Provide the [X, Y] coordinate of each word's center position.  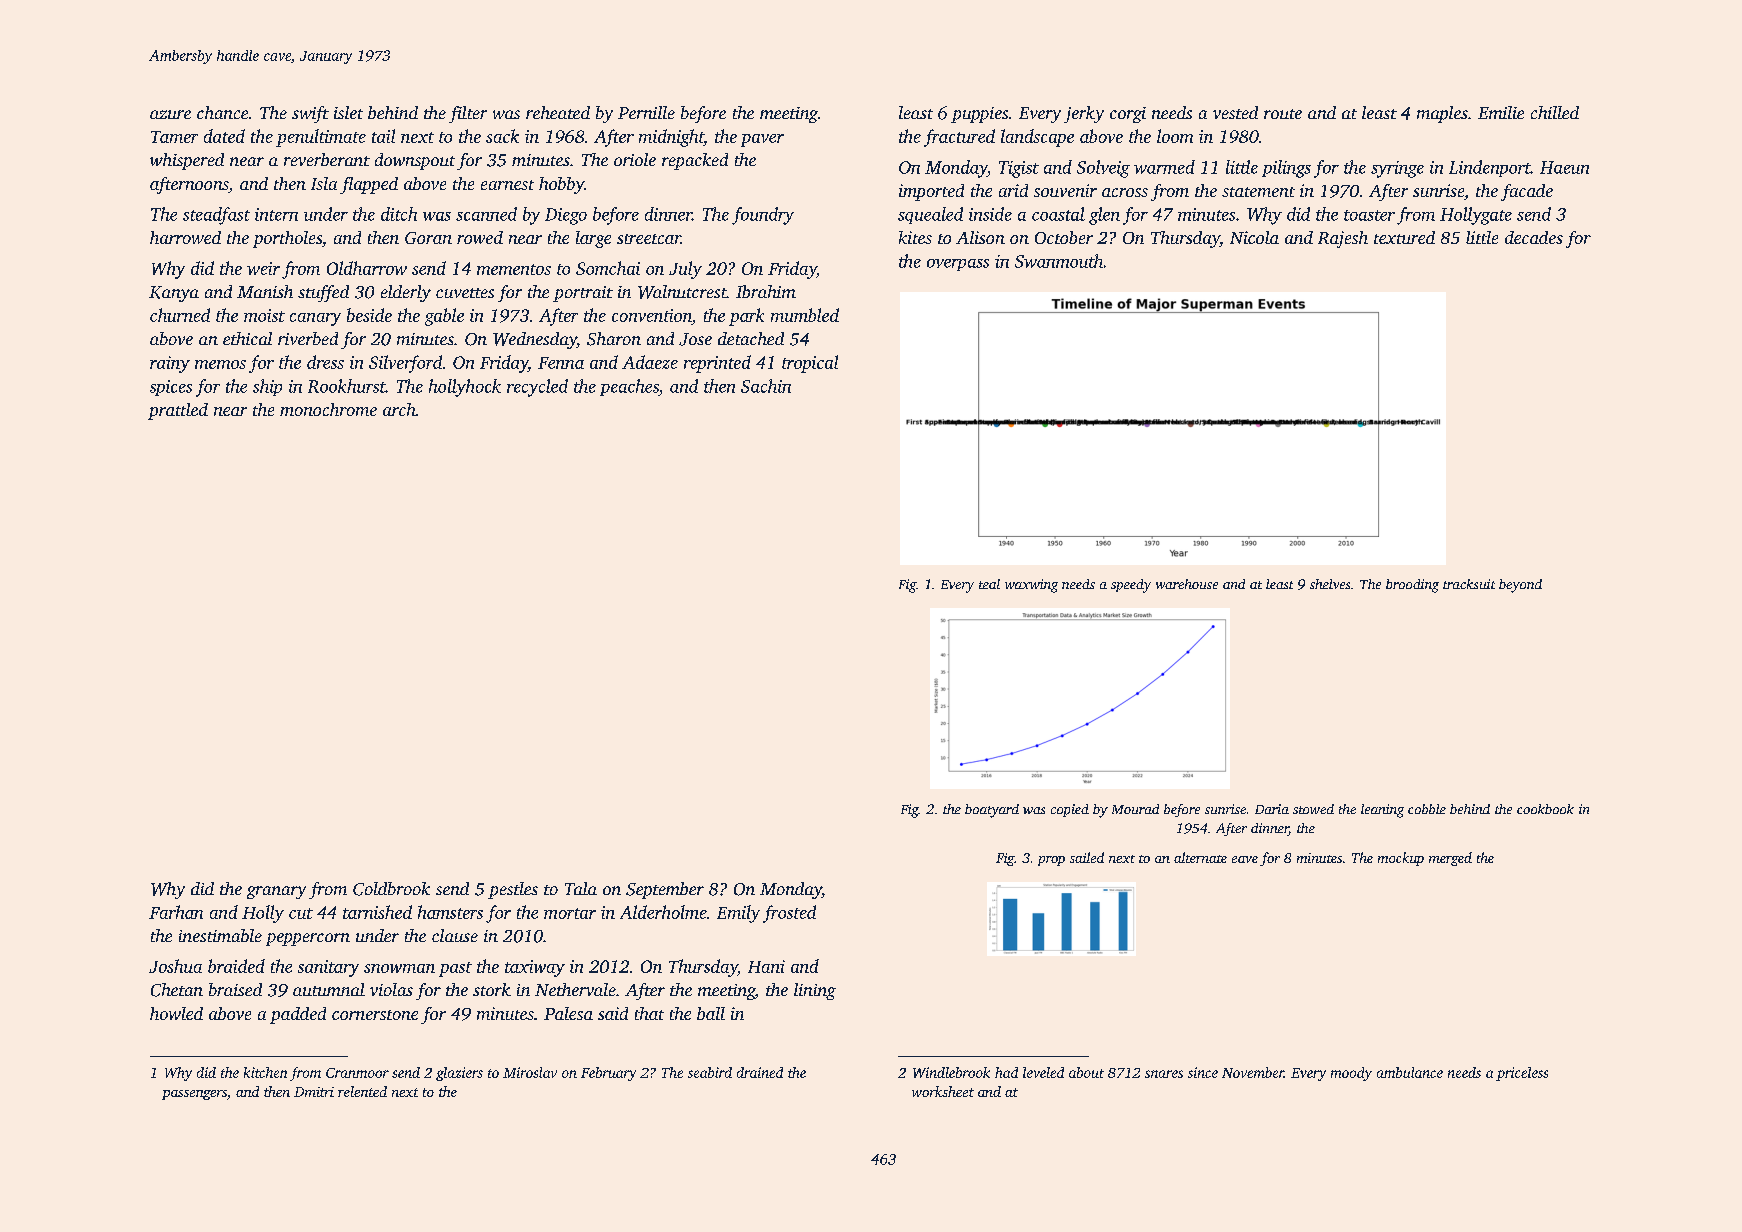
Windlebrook [951, 1072]
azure [170, 114]
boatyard [992, 811]
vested [1235, 112]
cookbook [1545, 809]
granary [276, 892]
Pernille [646, 112]
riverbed [308, 338]
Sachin [766, 386]
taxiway [535, 968]
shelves [1330, 584]
